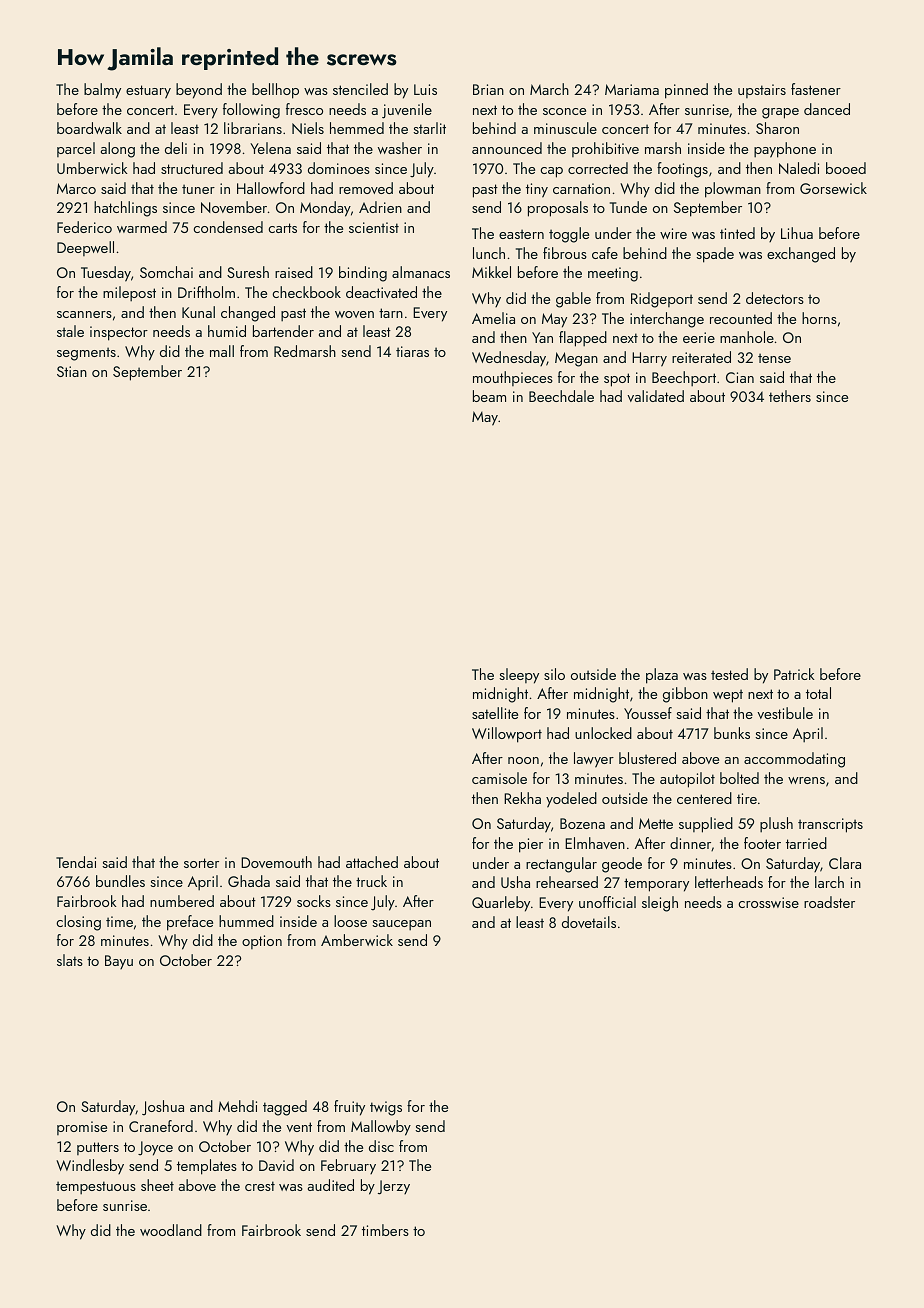 The height and width of the screenshot is (1308, 924). Describe the element at coordinates (271, 188) in the screenshot. I see `Hallowford` at that location.
